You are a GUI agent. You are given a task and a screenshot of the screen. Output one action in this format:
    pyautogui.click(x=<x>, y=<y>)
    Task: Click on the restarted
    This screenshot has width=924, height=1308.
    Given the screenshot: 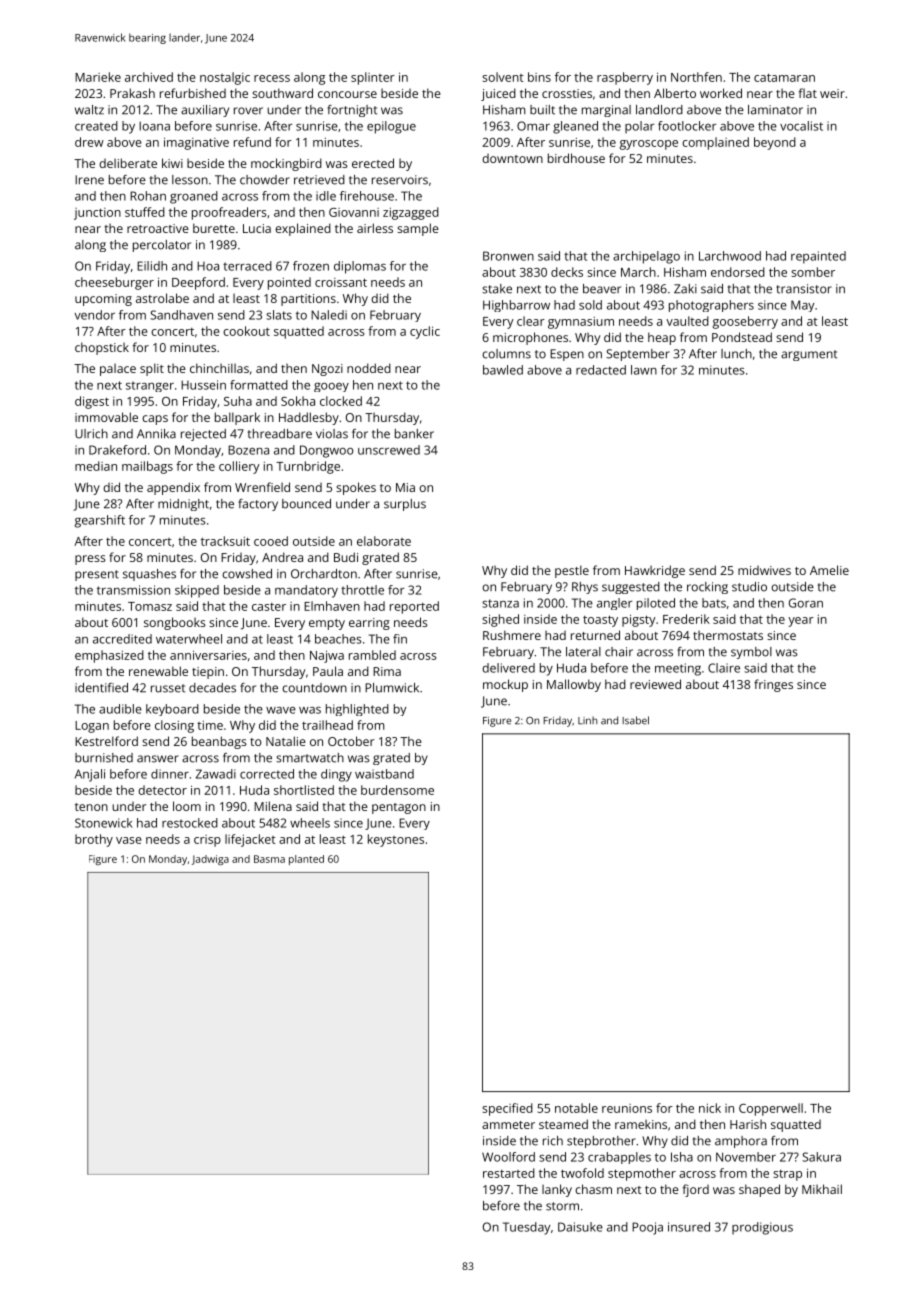 What is the action you would take?
    pyautogui.click(x=509, y=1173)
